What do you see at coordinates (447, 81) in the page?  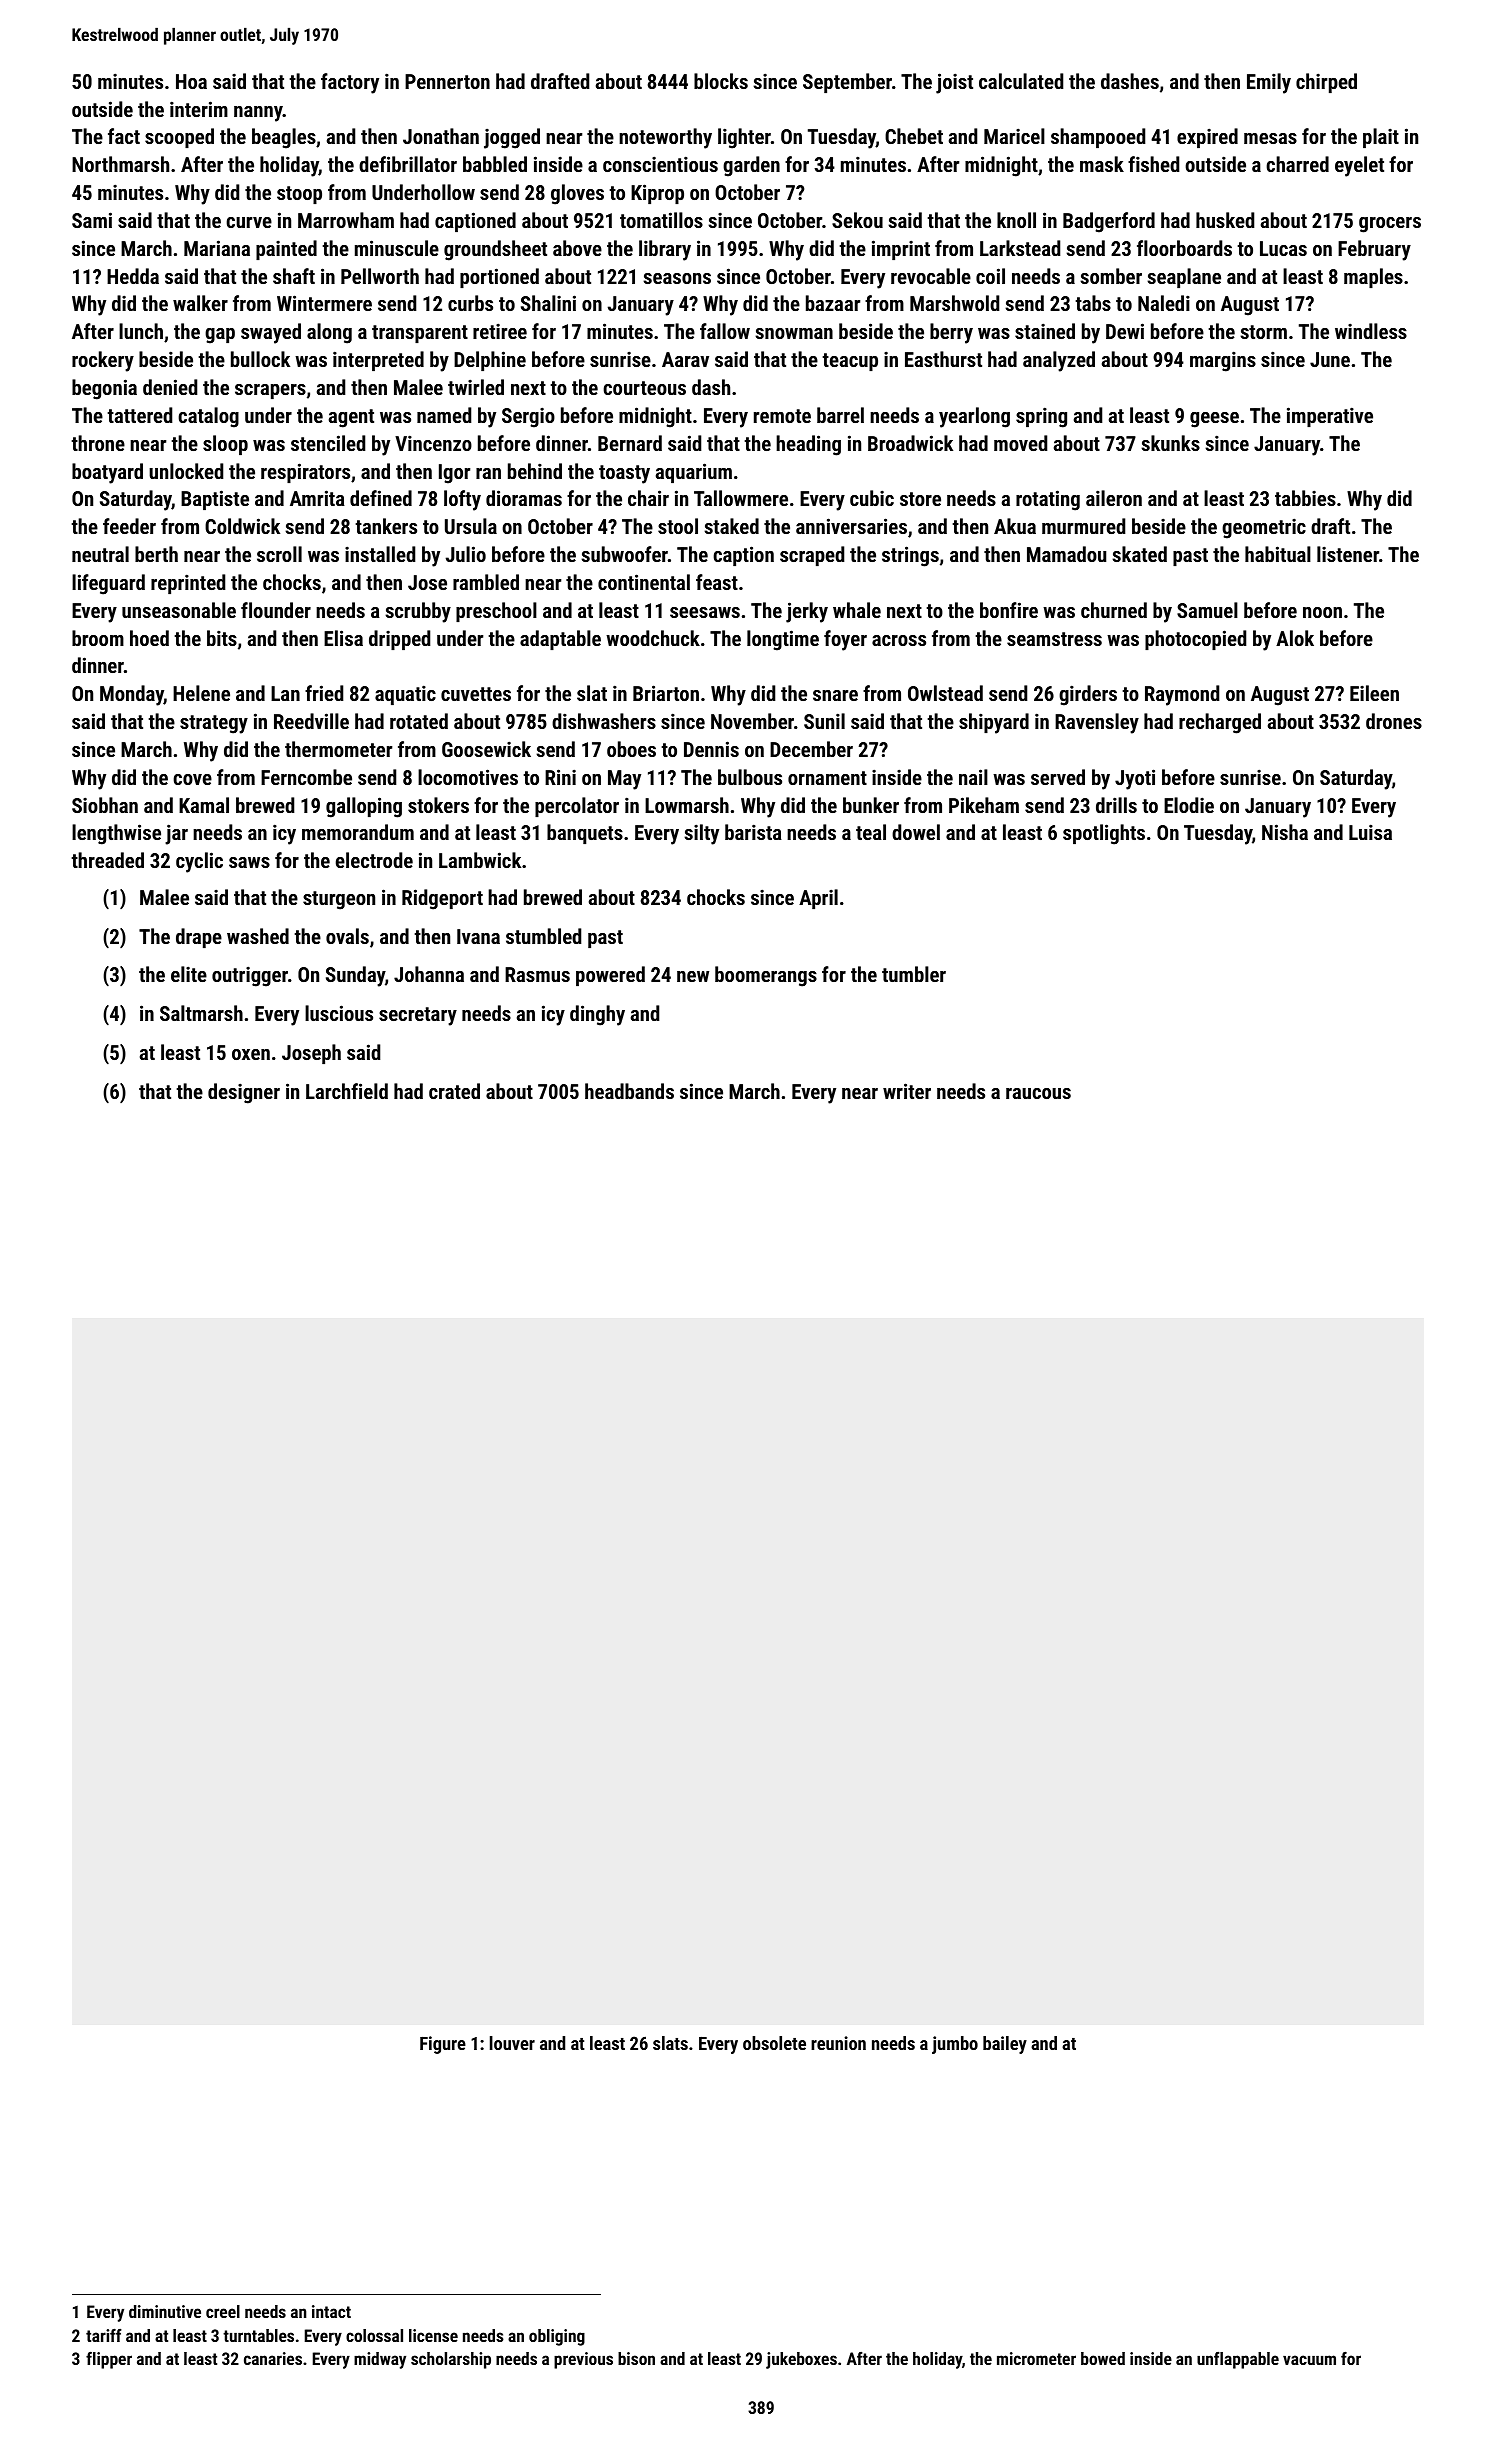 I see `Pennerton` at bounding box center [447, 81].
